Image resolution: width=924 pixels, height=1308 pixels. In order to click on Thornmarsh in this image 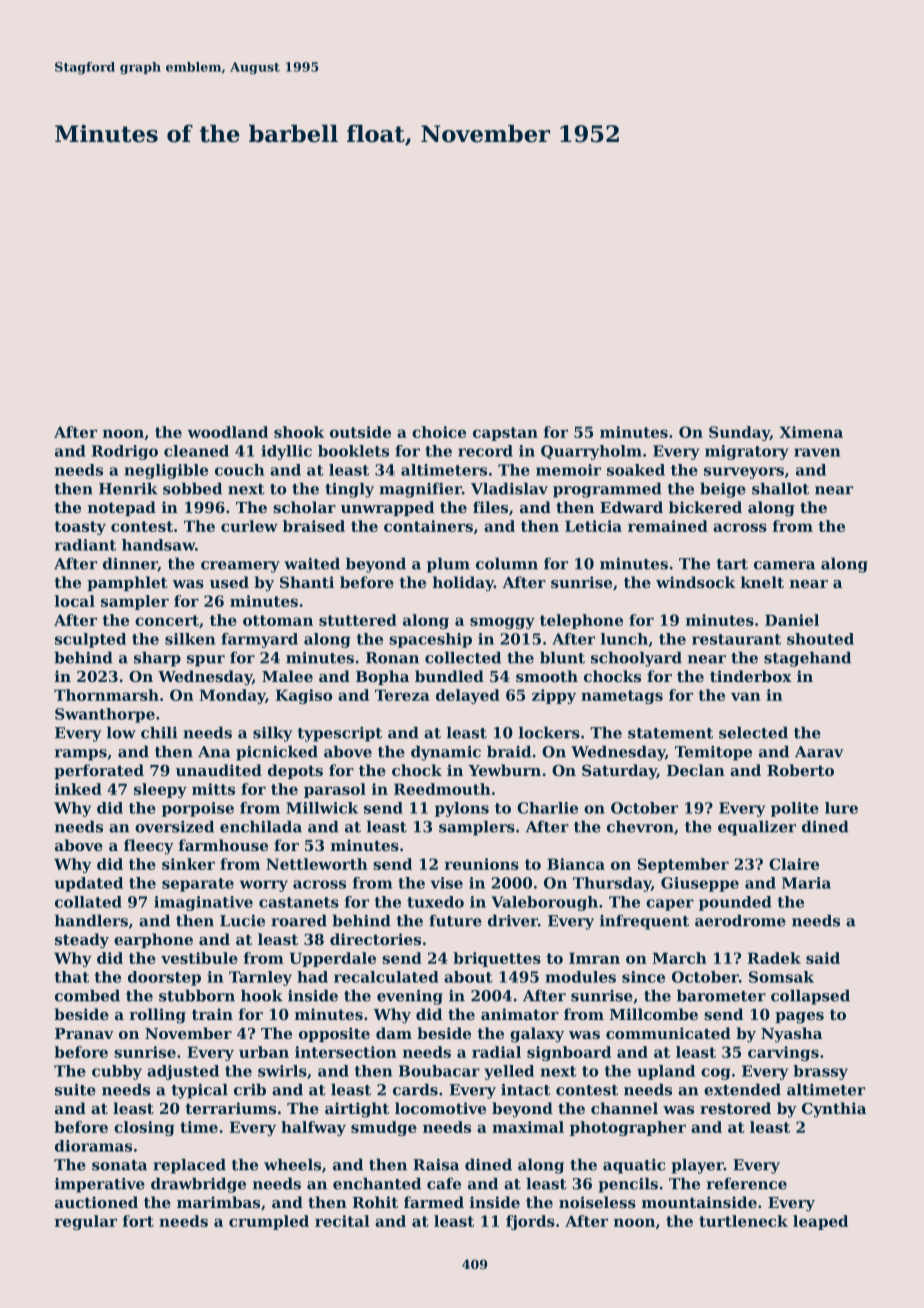, I will do `click(106, 695)`.
